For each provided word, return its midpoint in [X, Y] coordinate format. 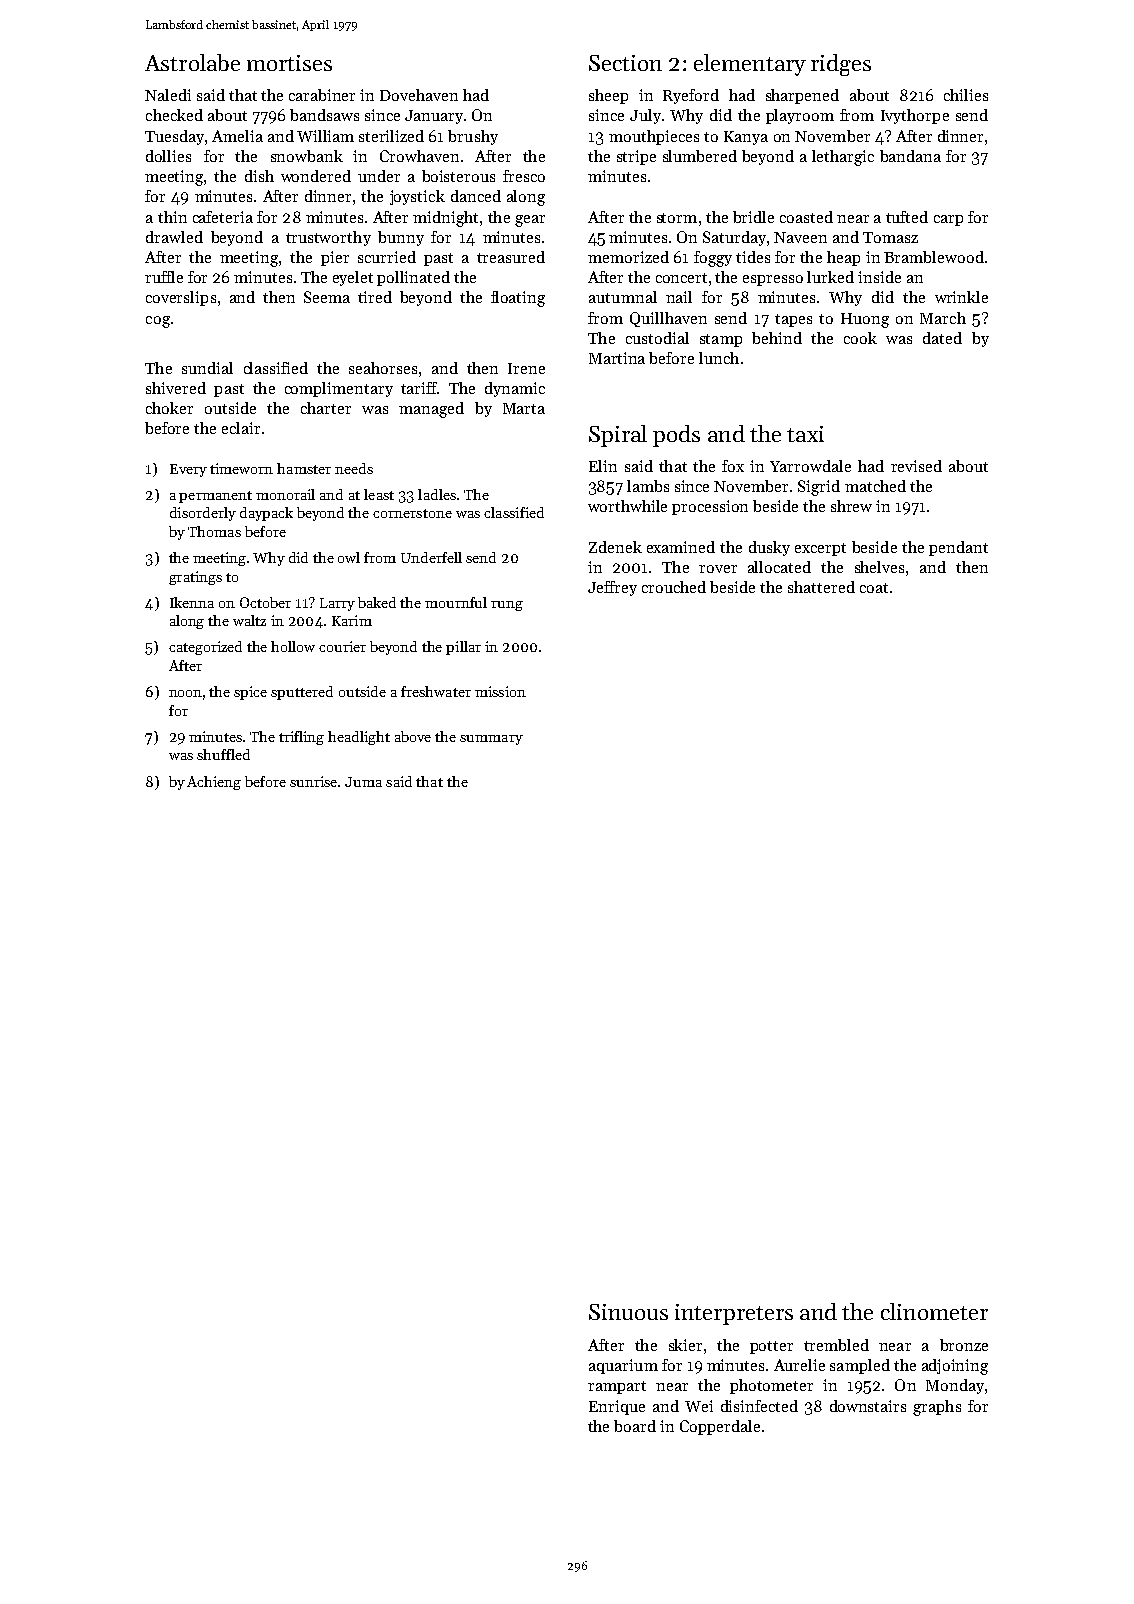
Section [625, 63]
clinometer [934, 1311]
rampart [617, 1387]
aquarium [623, 1366]
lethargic [843, 158]
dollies [168, 156]
